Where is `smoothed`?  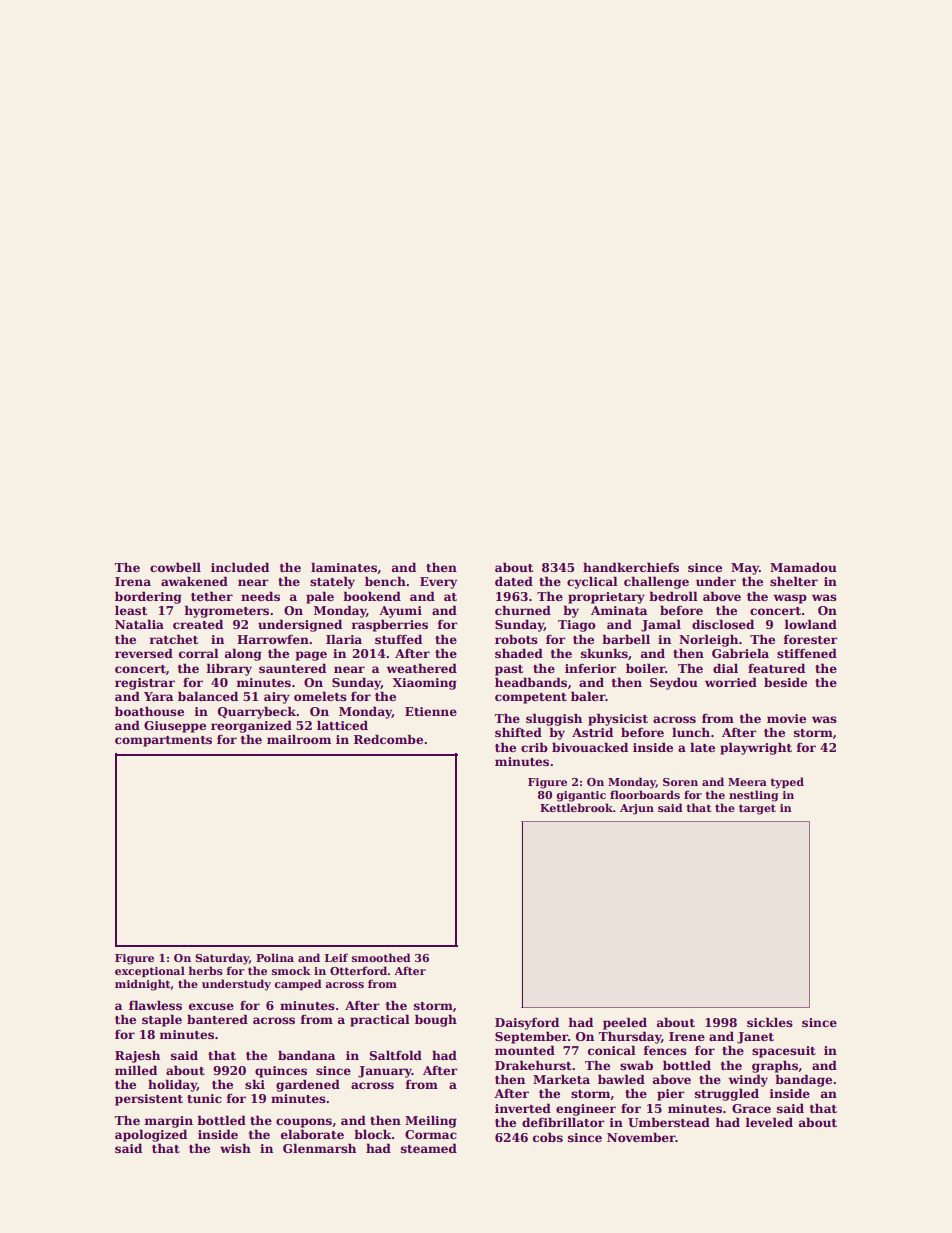
smoothed is located at coordinates (381, 957).
